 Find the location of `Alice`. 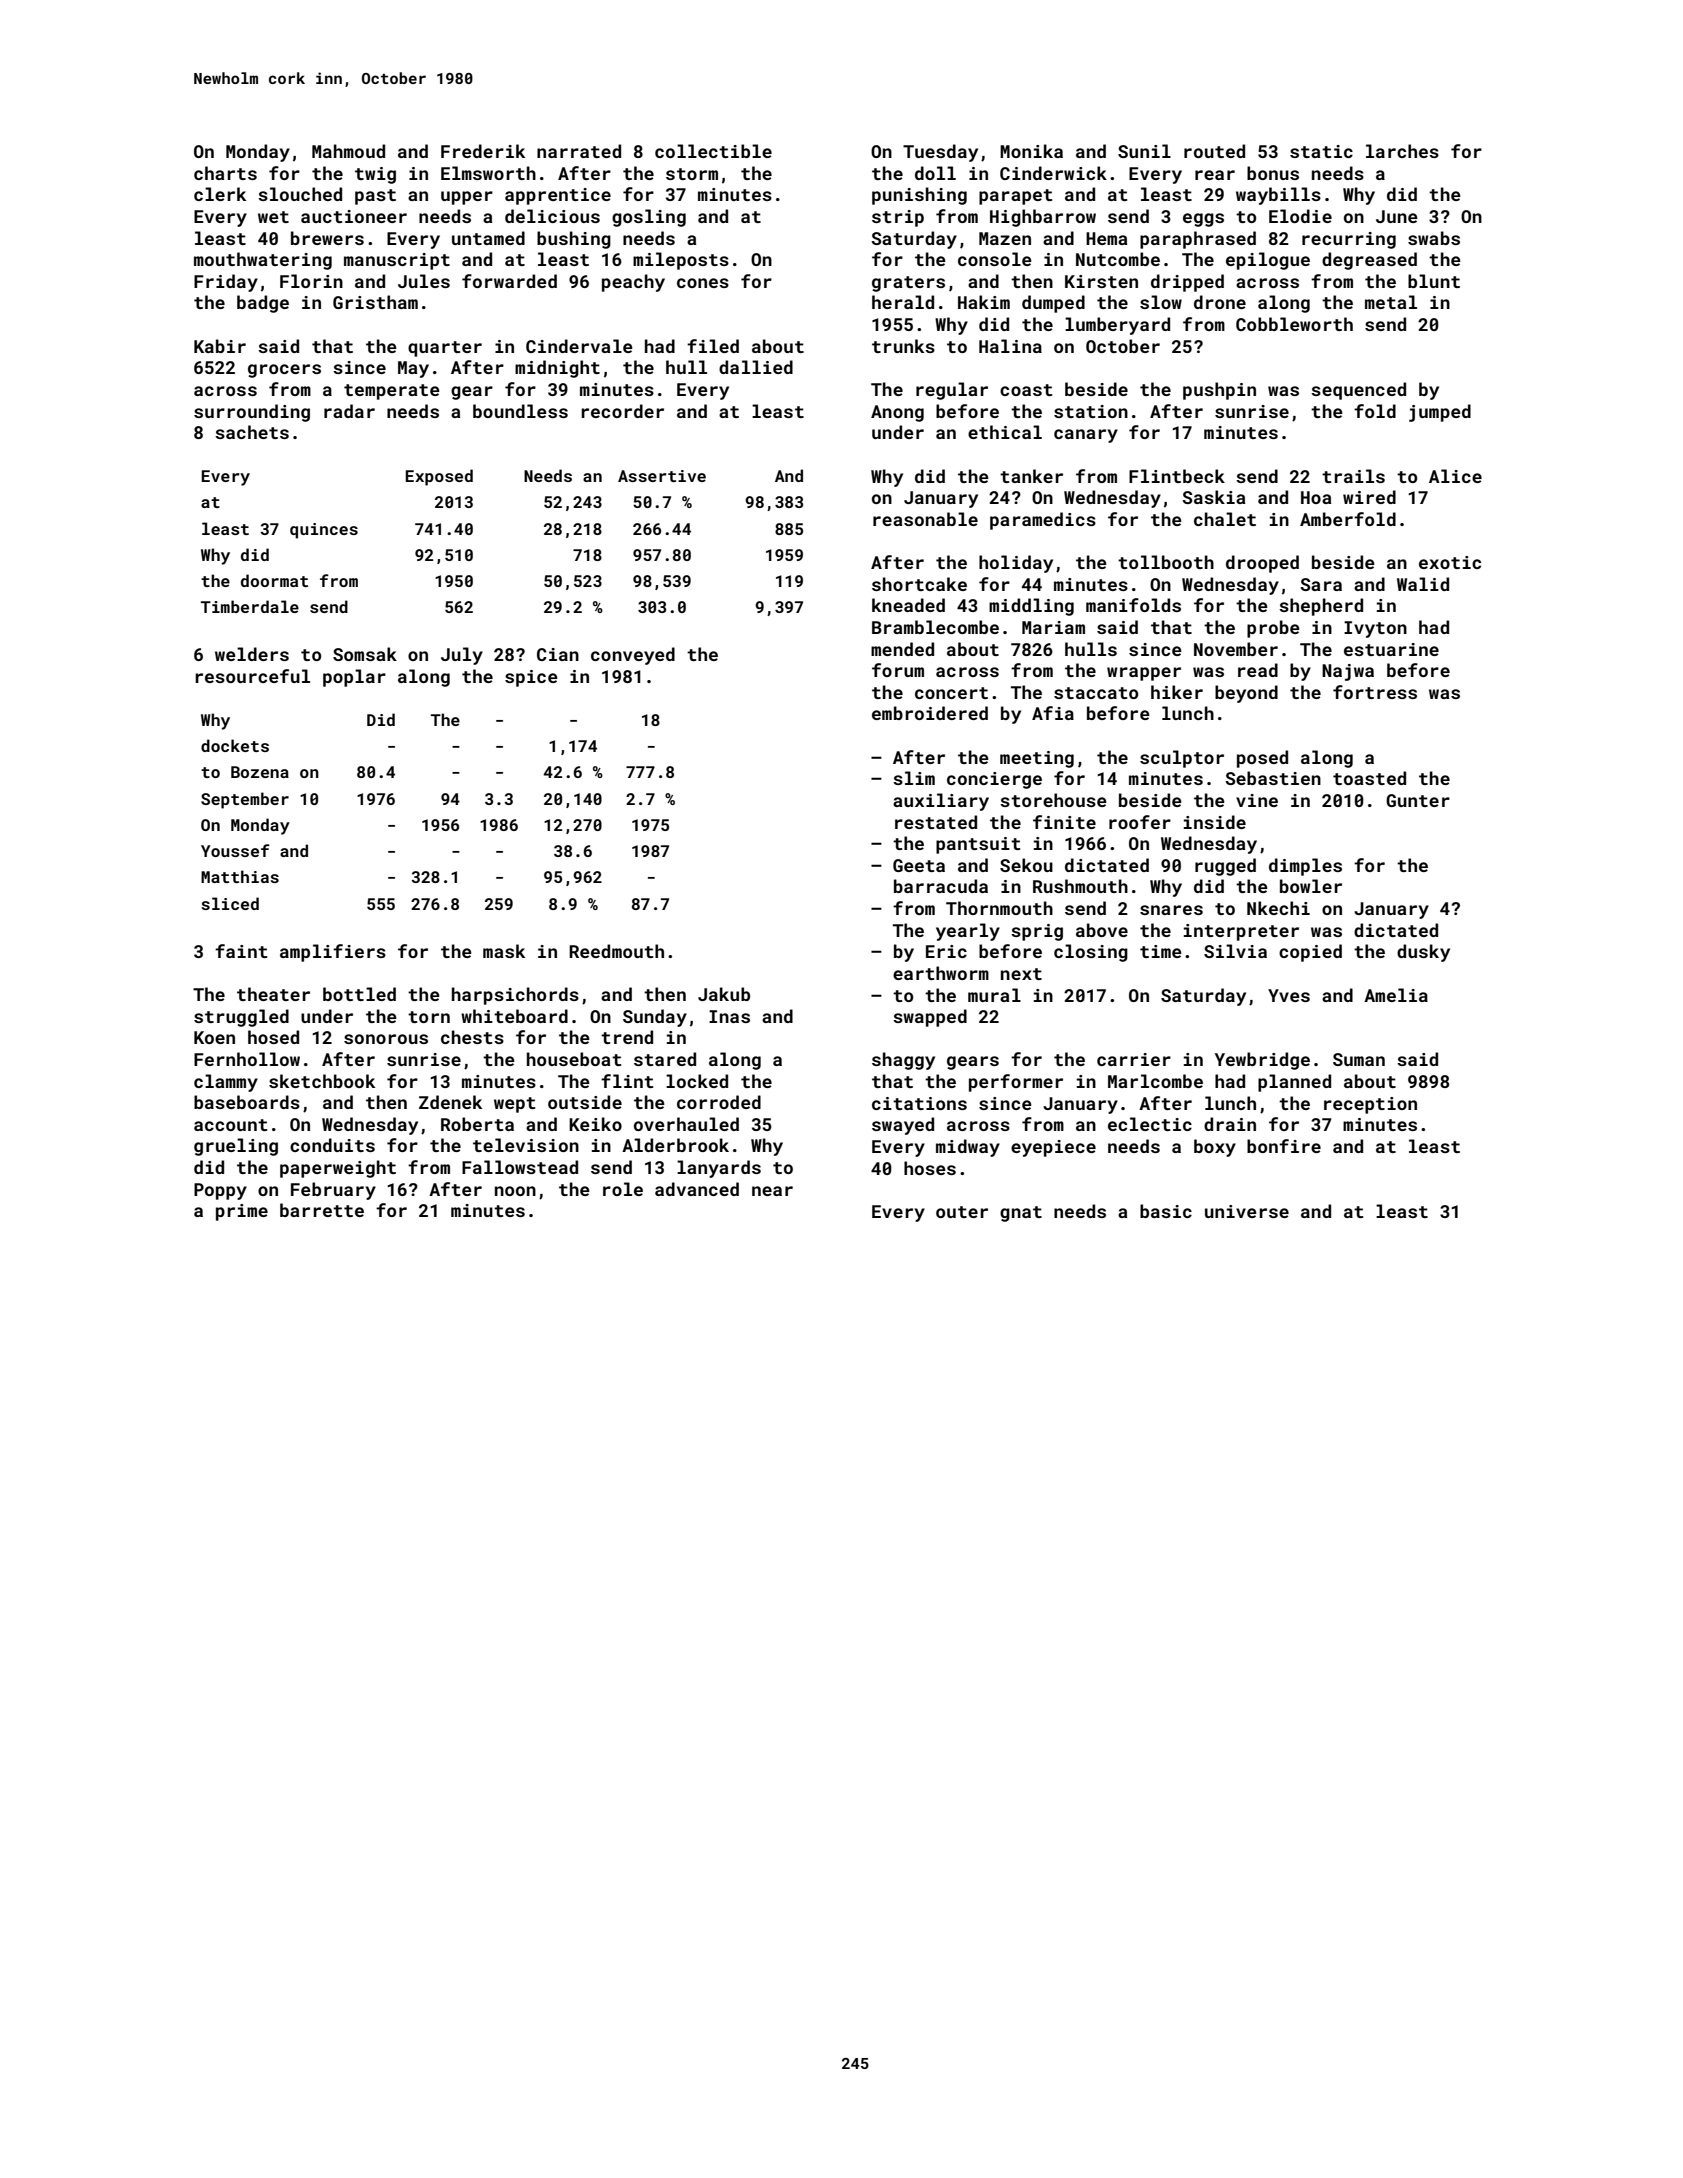

Alice is located at coordinates (1455, 476).
